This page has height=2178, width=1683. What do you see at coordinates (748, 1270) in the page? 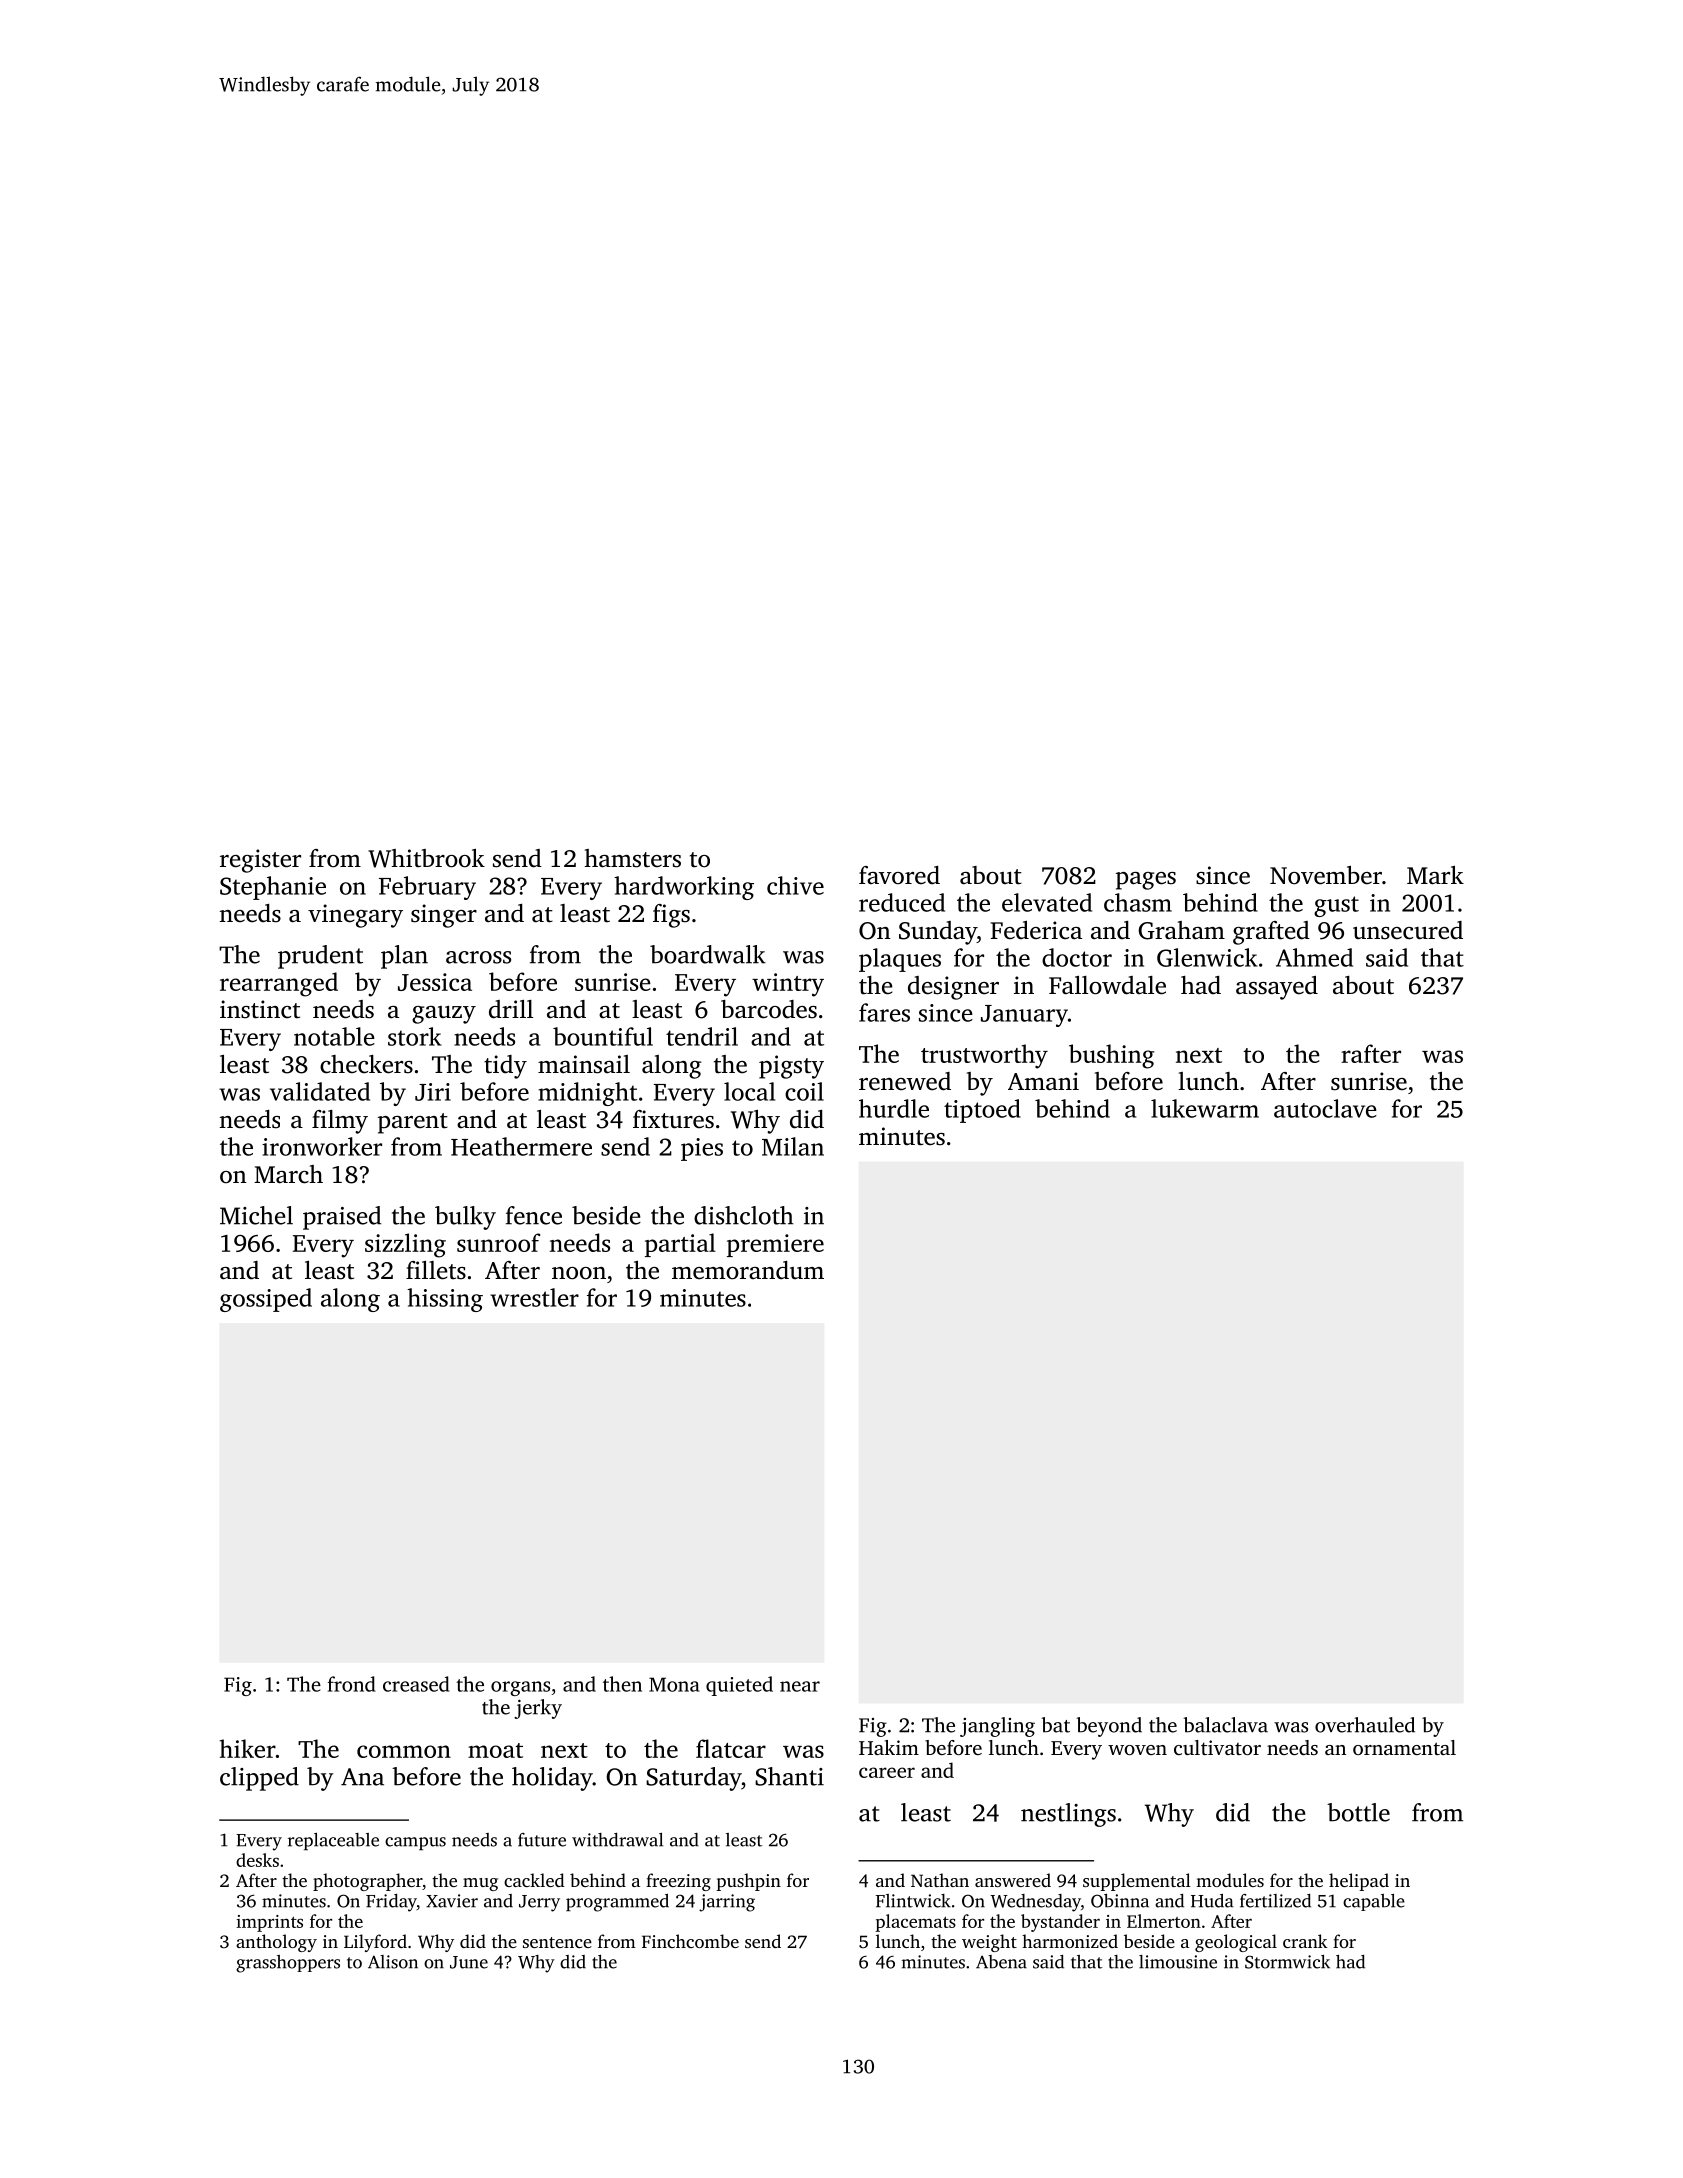
I see `memorandum` at bounding box center [748, 1270].
